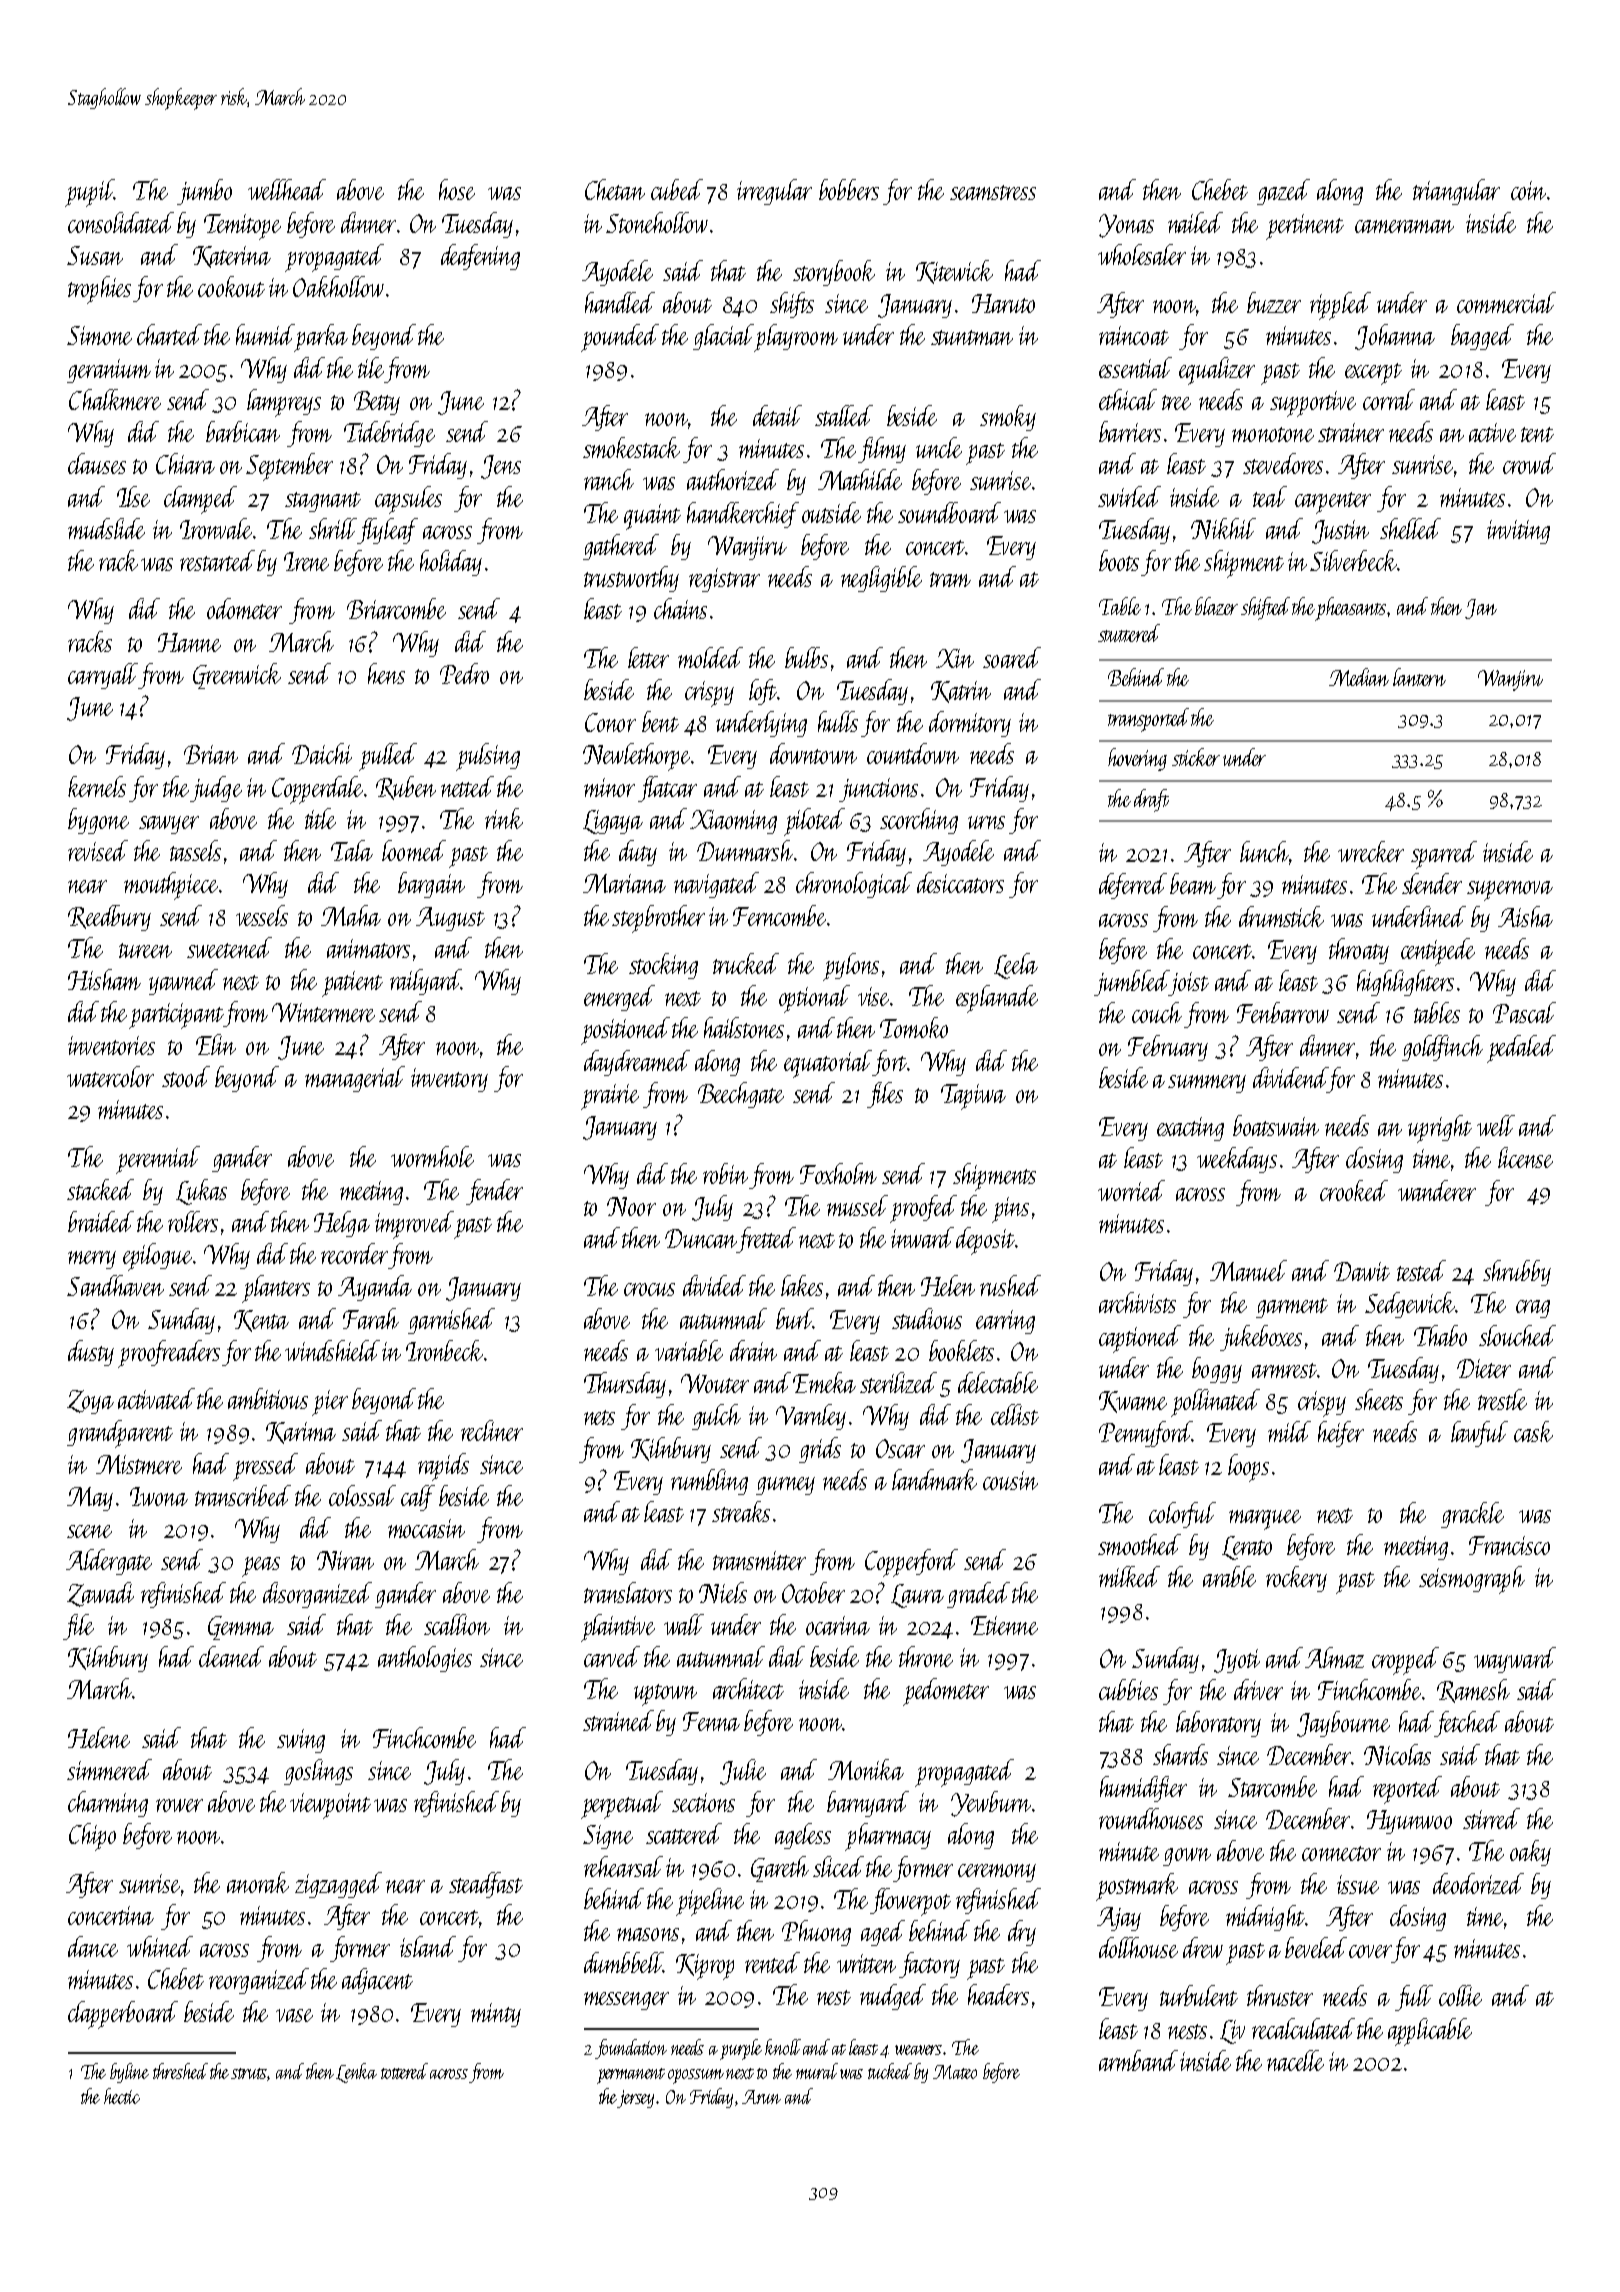 Image resolution: width=1620 pixels, height=2292 pixels. Describe the element at coordinates (657, 222) in the image. I see `Stonehollow` at that location.
